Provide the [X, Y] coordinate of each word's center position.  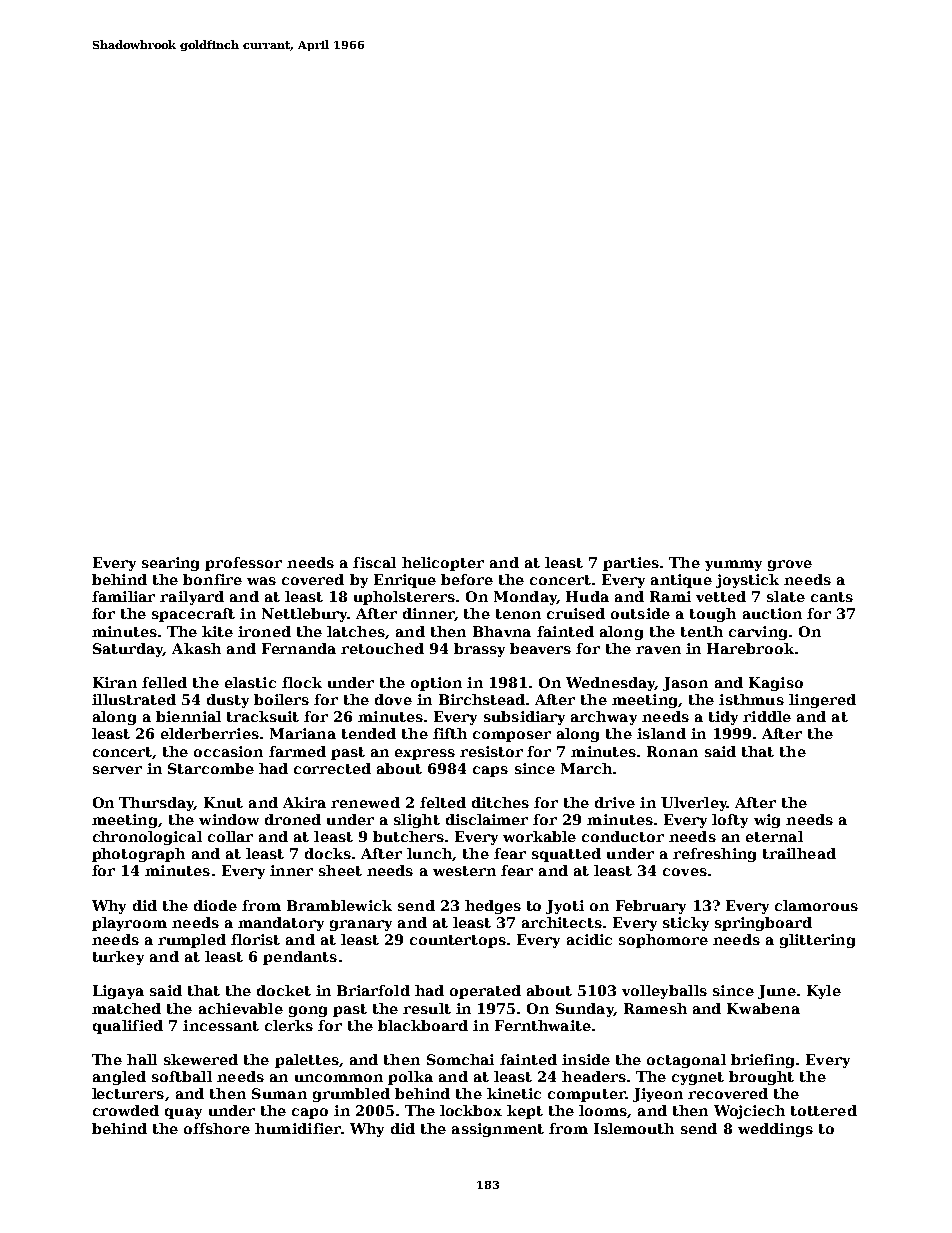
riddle [767, 716]
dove [393, 699]
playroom [129, 924]
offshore [217, 1128]
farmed [297, 751]
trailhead [799, 853]
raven [658, 650]
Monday [525, 598]
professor [243, 564]
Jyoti [565, 907]
